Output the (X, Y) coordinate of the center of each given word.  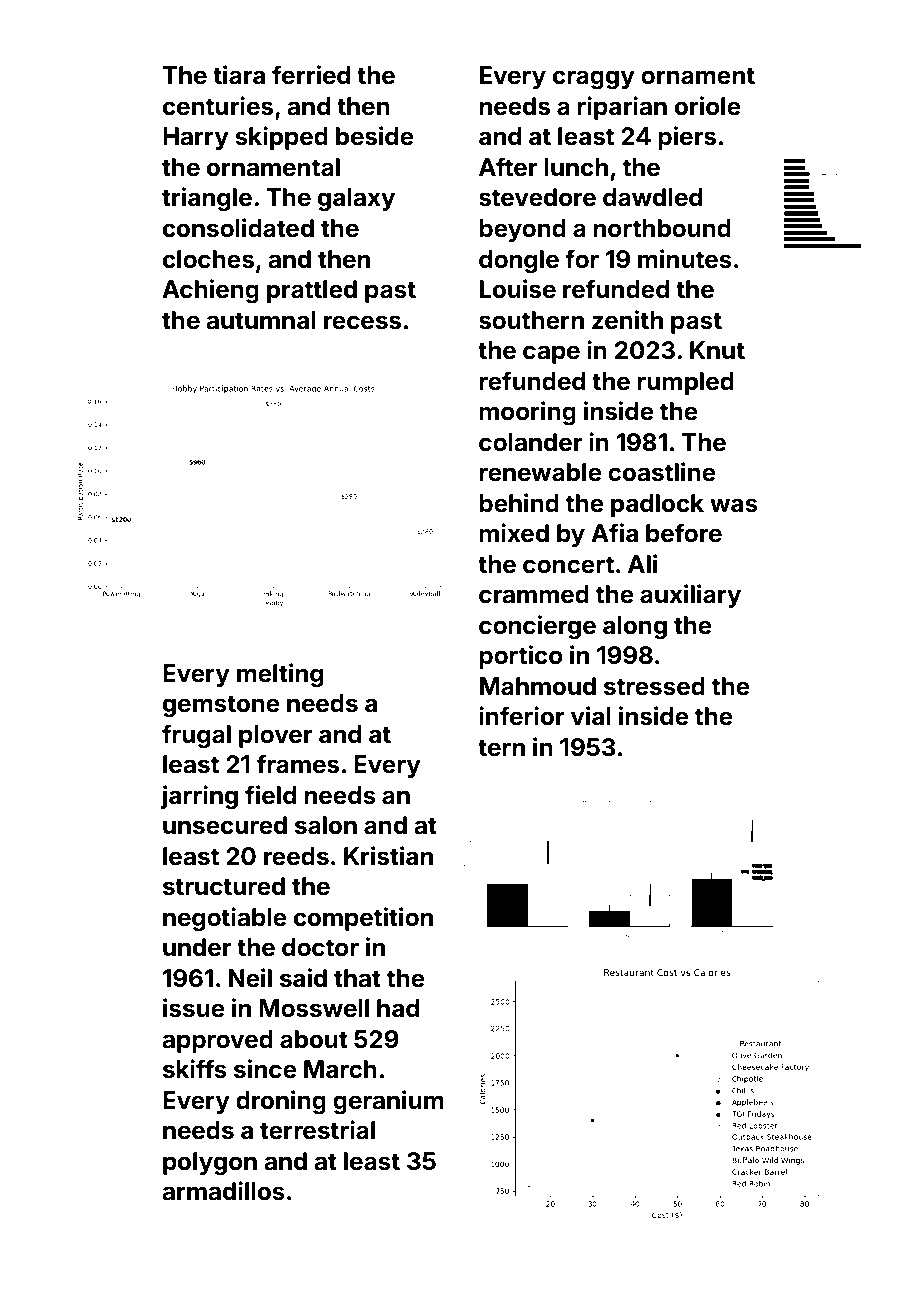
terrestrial (317, 1130)
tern (501, 748)
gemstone (221, 706)
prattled (312, 291)
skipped (281, 138)
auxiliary (690, 596)
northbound (662, 228)
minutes (685, 259)
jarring (199, 797)
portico (521, 657)
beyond (522, 230)
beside (375, 136)
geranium (388, 1102)
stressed (654, 686)
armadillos (223, 1191)
